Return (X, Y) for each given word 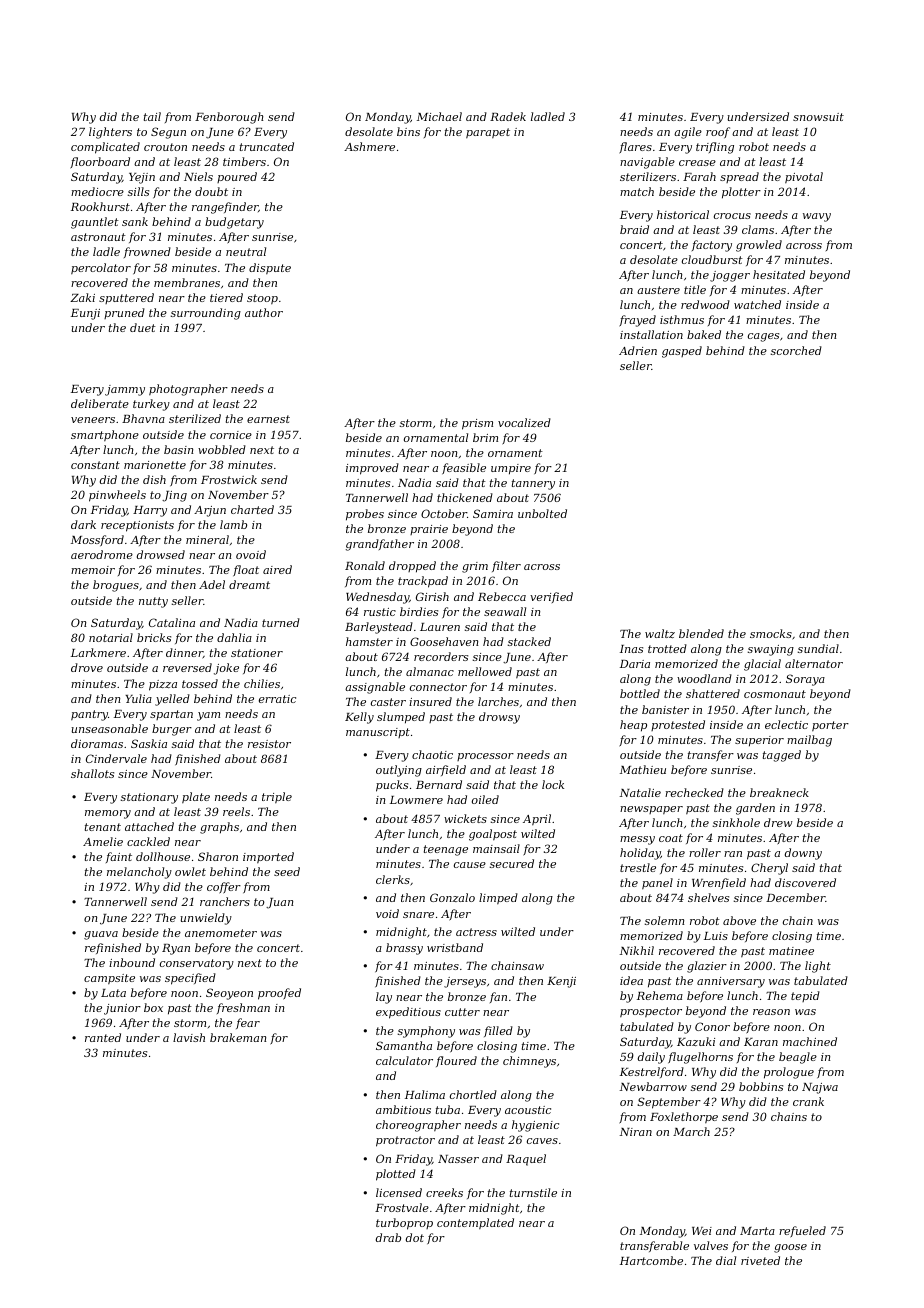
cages (763, 337)
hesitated (779, 274)
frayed (637, 321)
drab (388, 1237)
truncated (267, 146)
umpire (511, 469)
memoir (93, 570)
